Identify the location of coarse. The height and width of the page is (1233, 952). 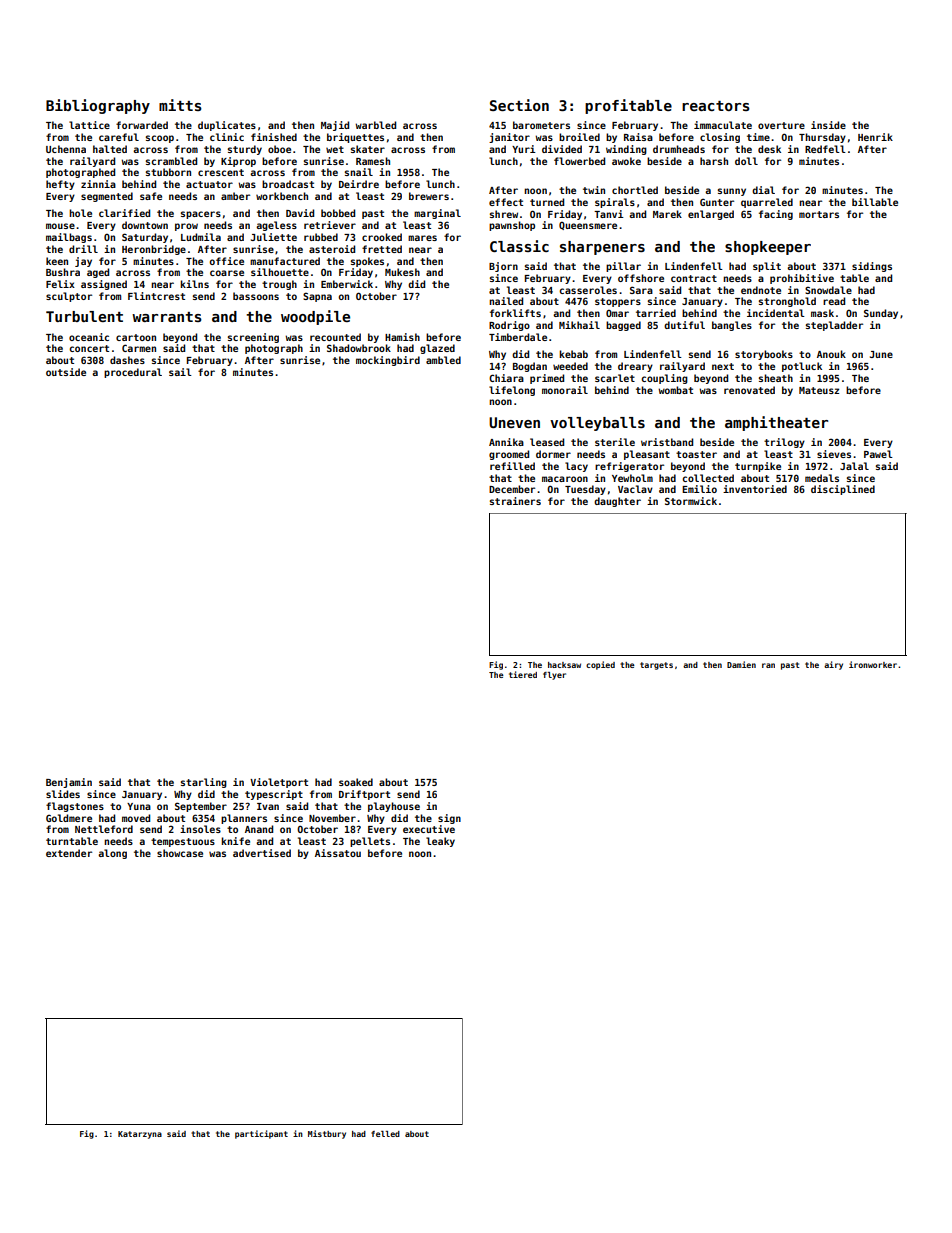
(227, 273).
